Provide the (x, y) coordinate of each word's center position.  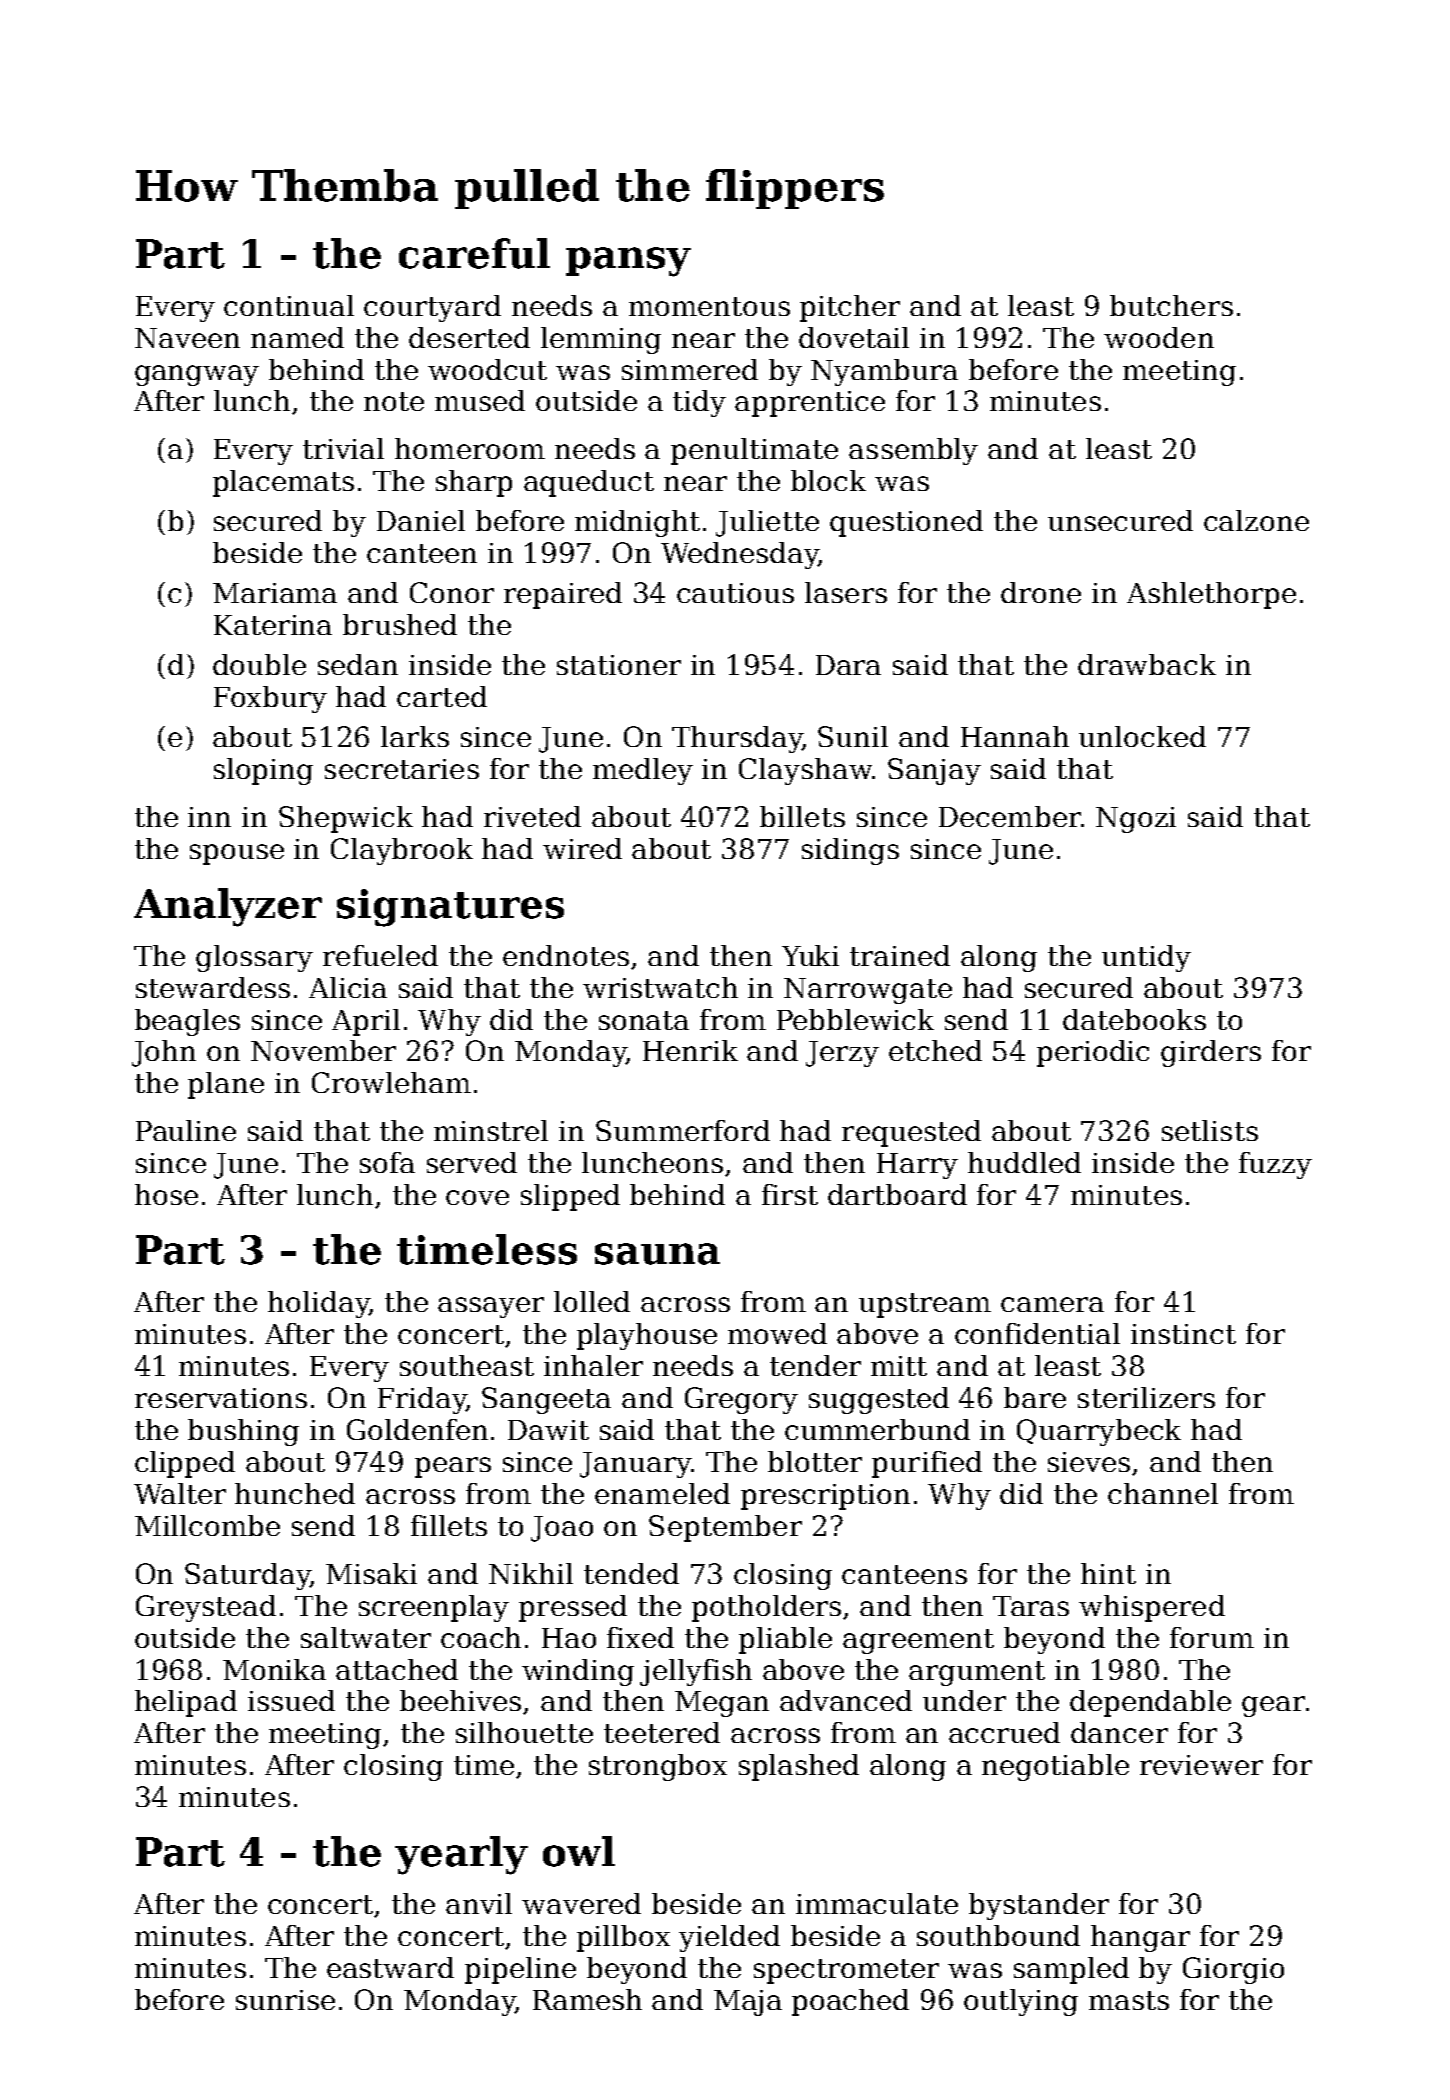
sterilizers (1146, 1397)
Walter (180, 1493)
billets (802, 816)
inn (209, 817)
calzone (1256, 520)
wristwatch (660, 987)
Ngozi (1136, 820)
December (1010, 816)
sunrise (285, 2000)
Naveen (187, 338)
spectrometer (846, 1971)
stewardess (213, 987)
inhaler (593, 1365)
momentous (709, 306)
